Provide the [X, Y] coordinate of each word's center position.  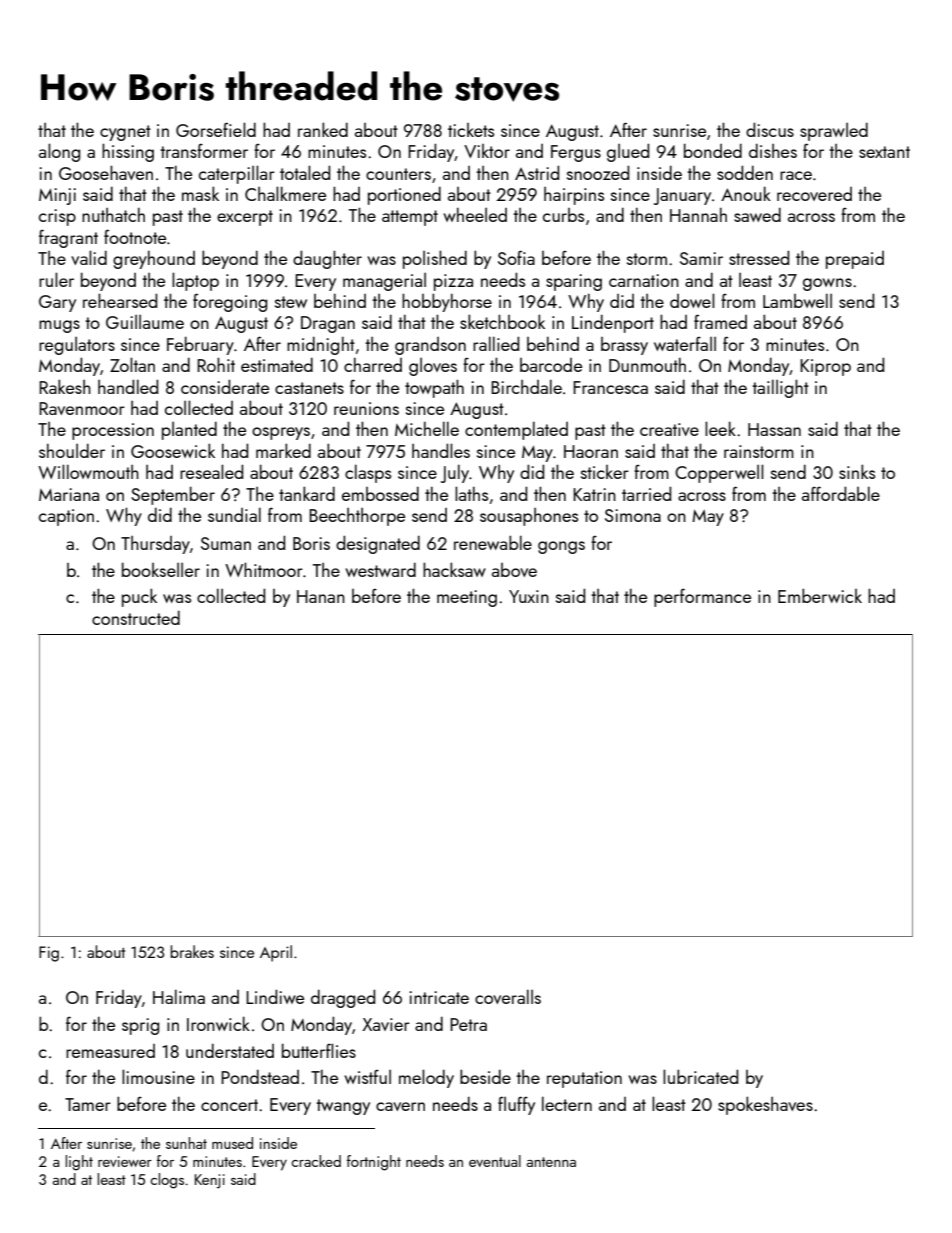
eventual [495, 1161]
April [276, 953]
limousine [158, 1076]
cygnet [125, 133]
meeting [467, 598]
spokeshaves [765, 1105]
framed [720, 321]
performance [702, 597]
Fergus [576, 153]
